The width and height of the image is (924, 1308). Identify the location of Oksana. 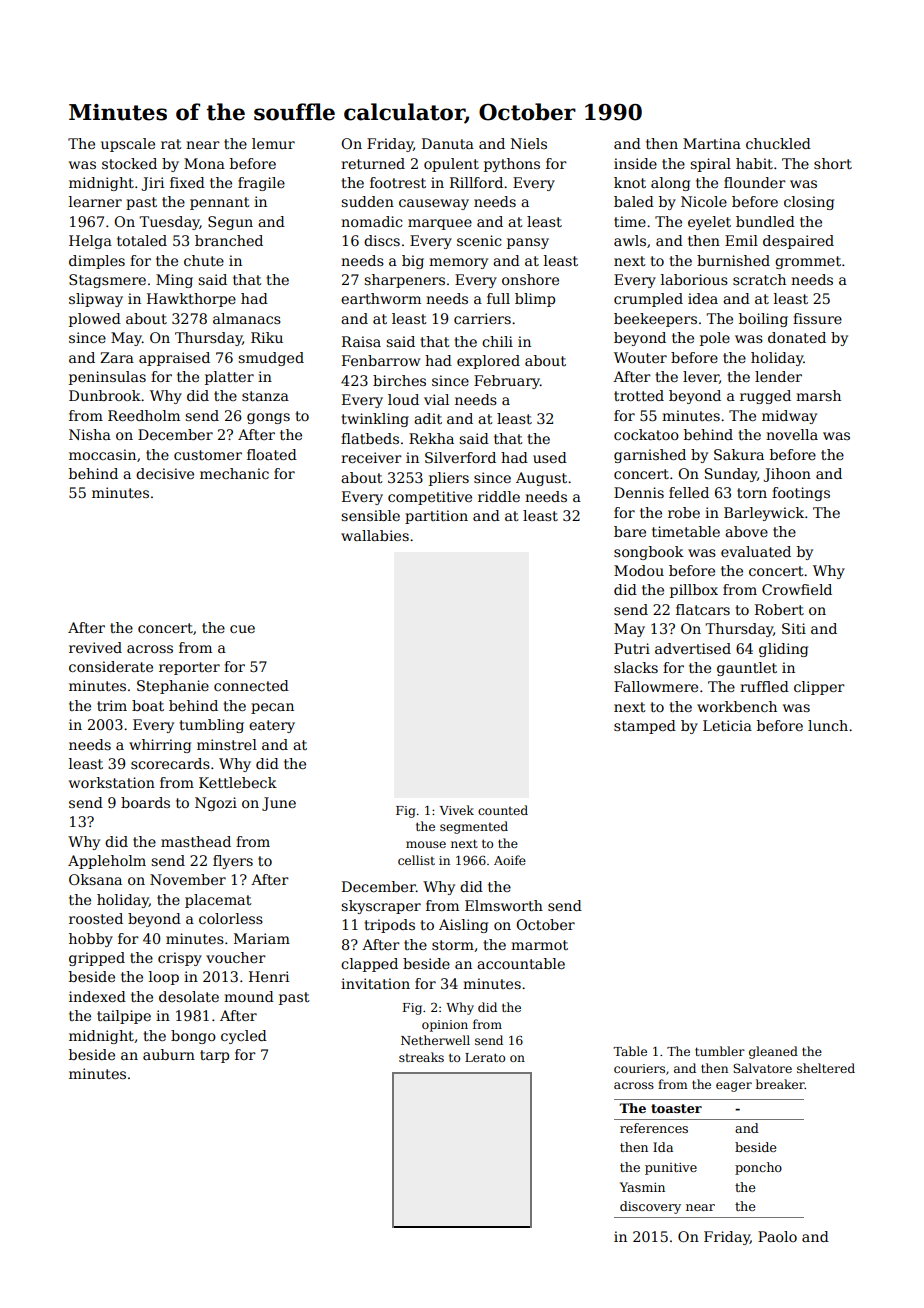
(95, 879).
